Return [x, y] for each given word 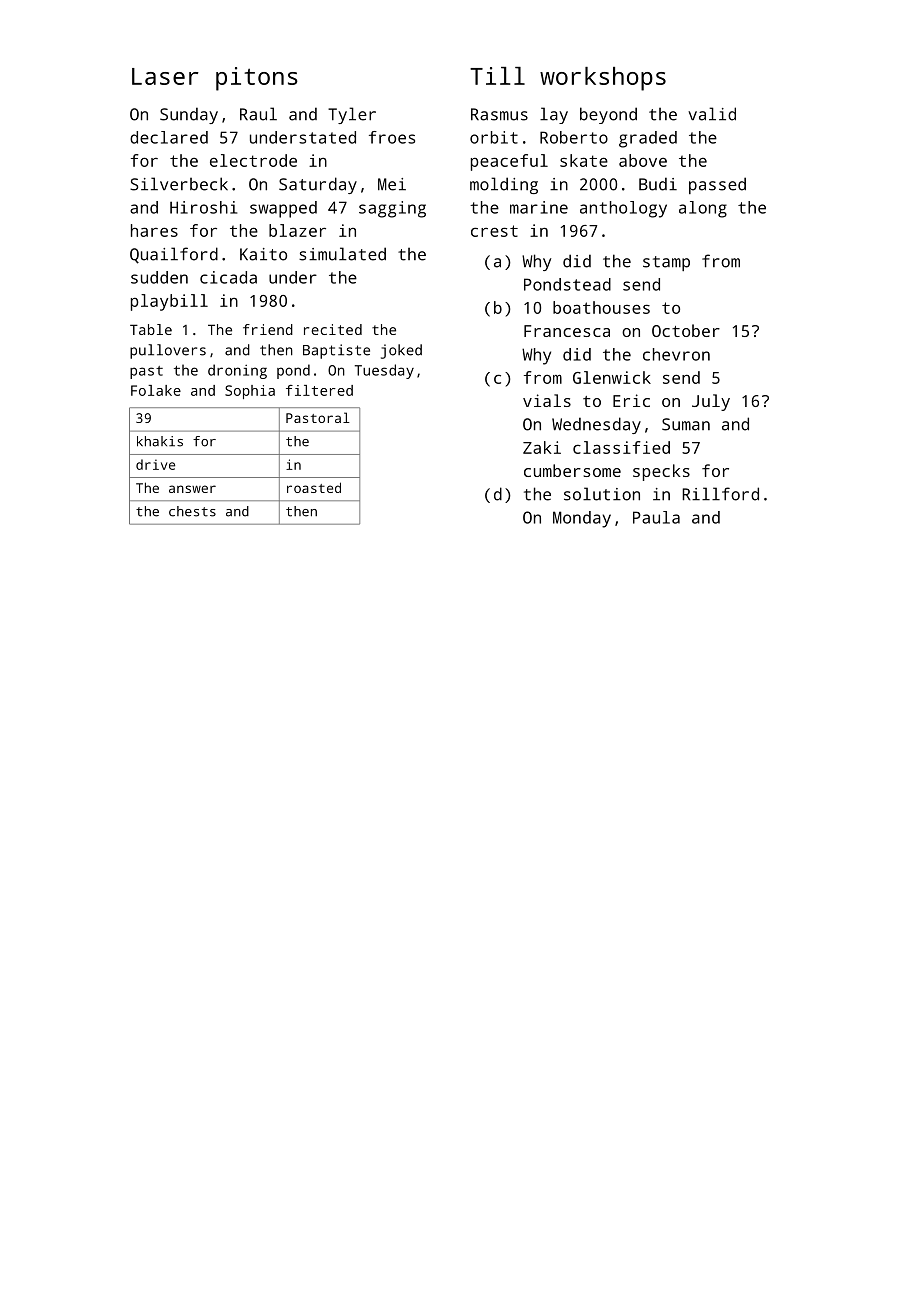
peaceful [509, 162]
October [686, 330]
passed [717, 185]
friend [268, 329]
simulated [342, 254]
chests [192, 511]
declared [169, 137]
